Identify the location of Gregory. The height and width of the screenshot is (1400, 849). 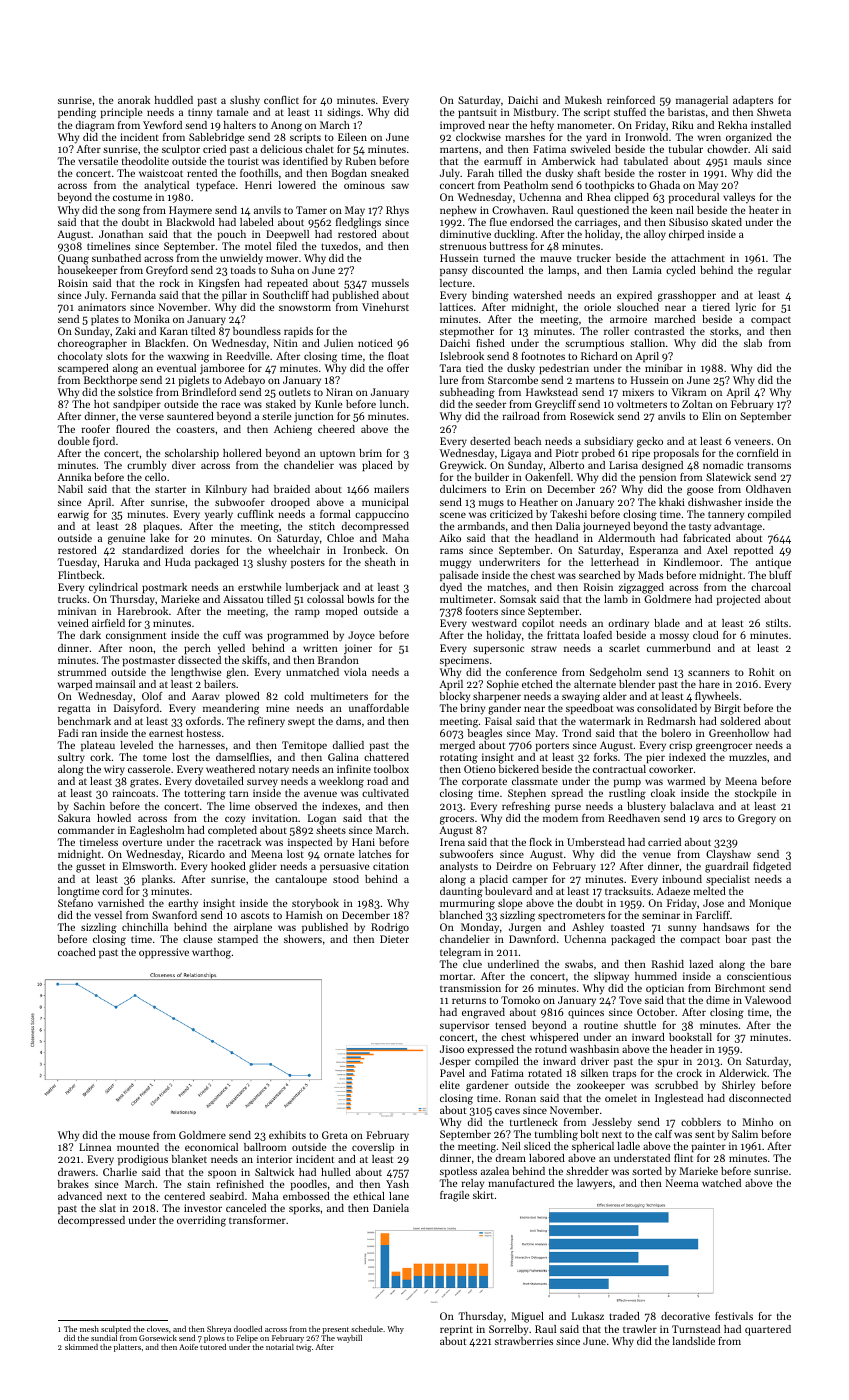
(757, 819).
